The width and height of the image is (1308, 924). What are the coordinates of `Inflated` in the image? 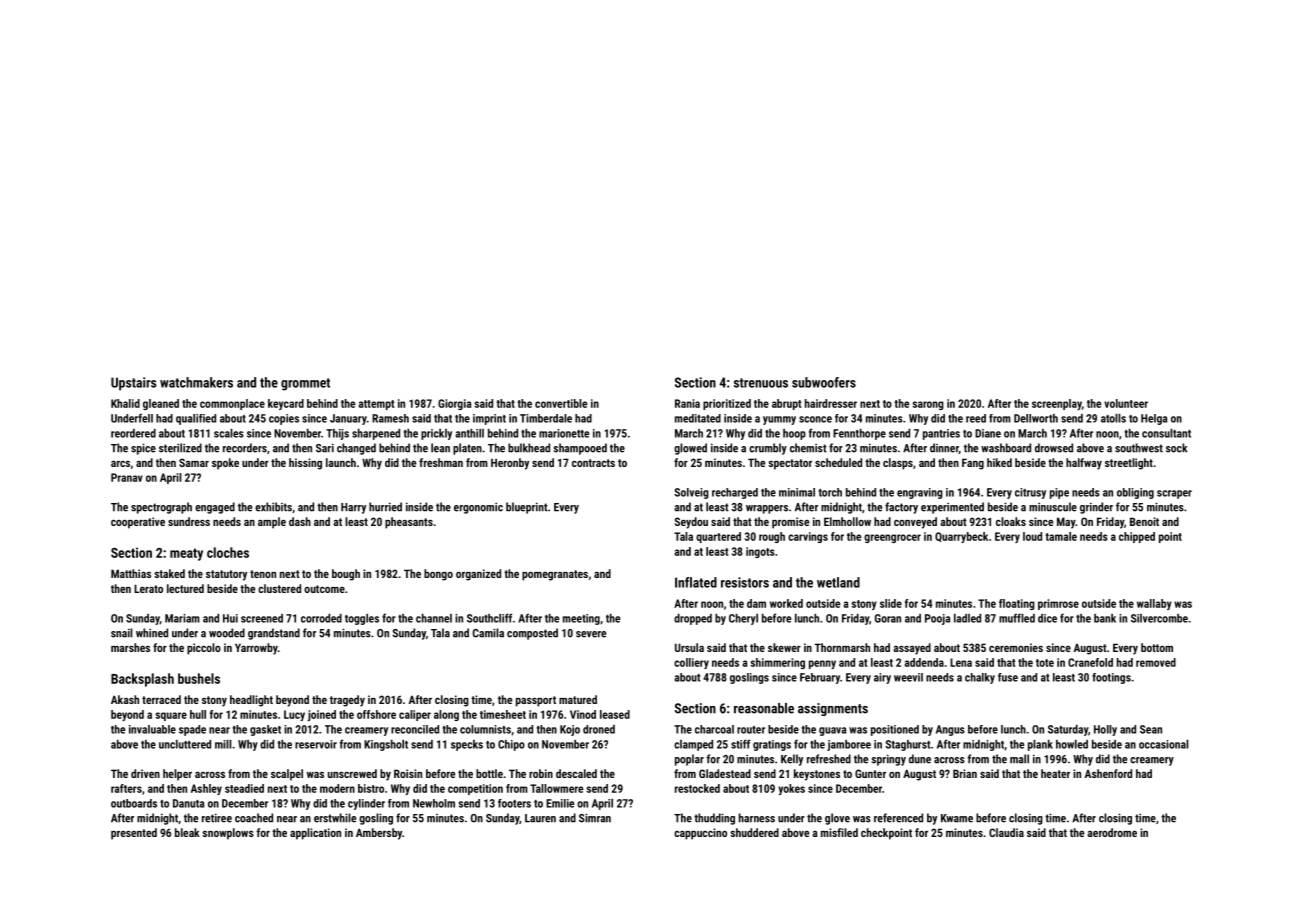 It's located at (696, 582).
